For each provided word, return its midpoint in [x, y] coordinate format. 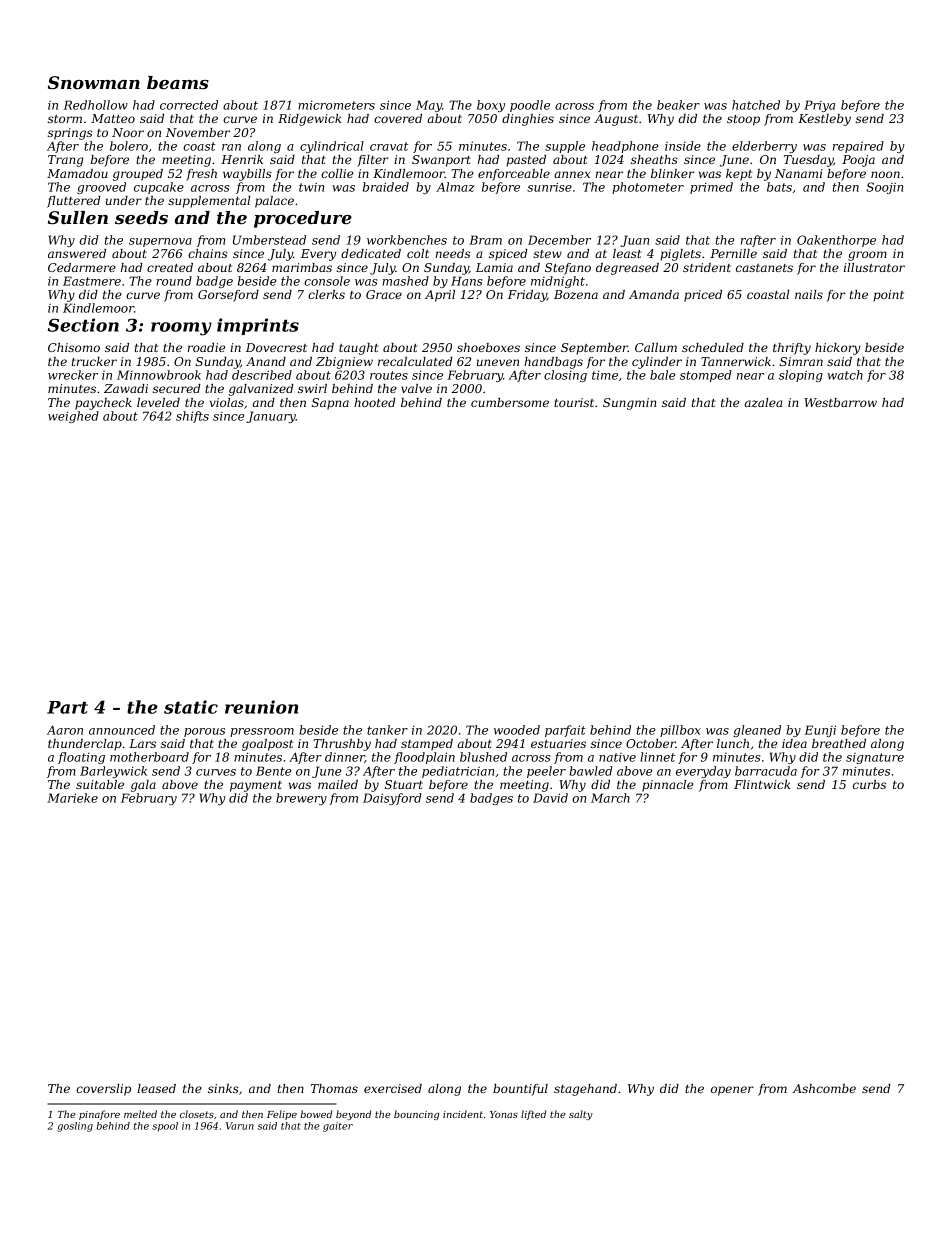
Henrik [242, 159]
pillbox [680, 731]
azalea [764, 402]
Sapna [330, 404]
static [191, 707]
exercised [393, 1088]
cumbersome [510, 402]
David [550, 798]
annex [572, 174]
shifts [192, 417]
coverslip [103, 1090]
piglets [680, 255]
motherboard [149, 757]
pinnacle [667, 786]
